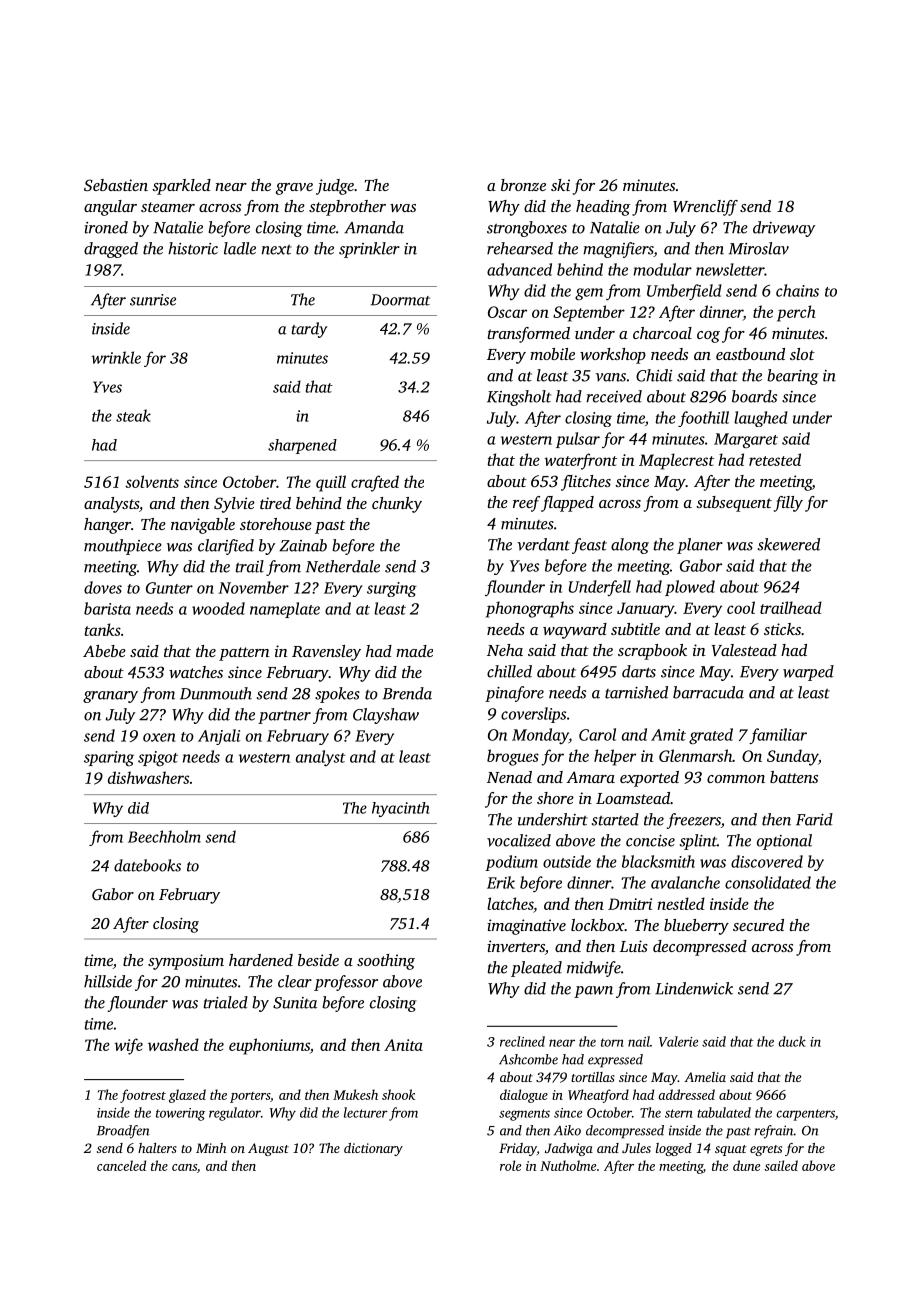 The width and height of the screenshot is (924, 1311). What do you see at coordinates (724, 1112) in the screenshot?
I see `tabulated` at bounding box center [724, 1112].
